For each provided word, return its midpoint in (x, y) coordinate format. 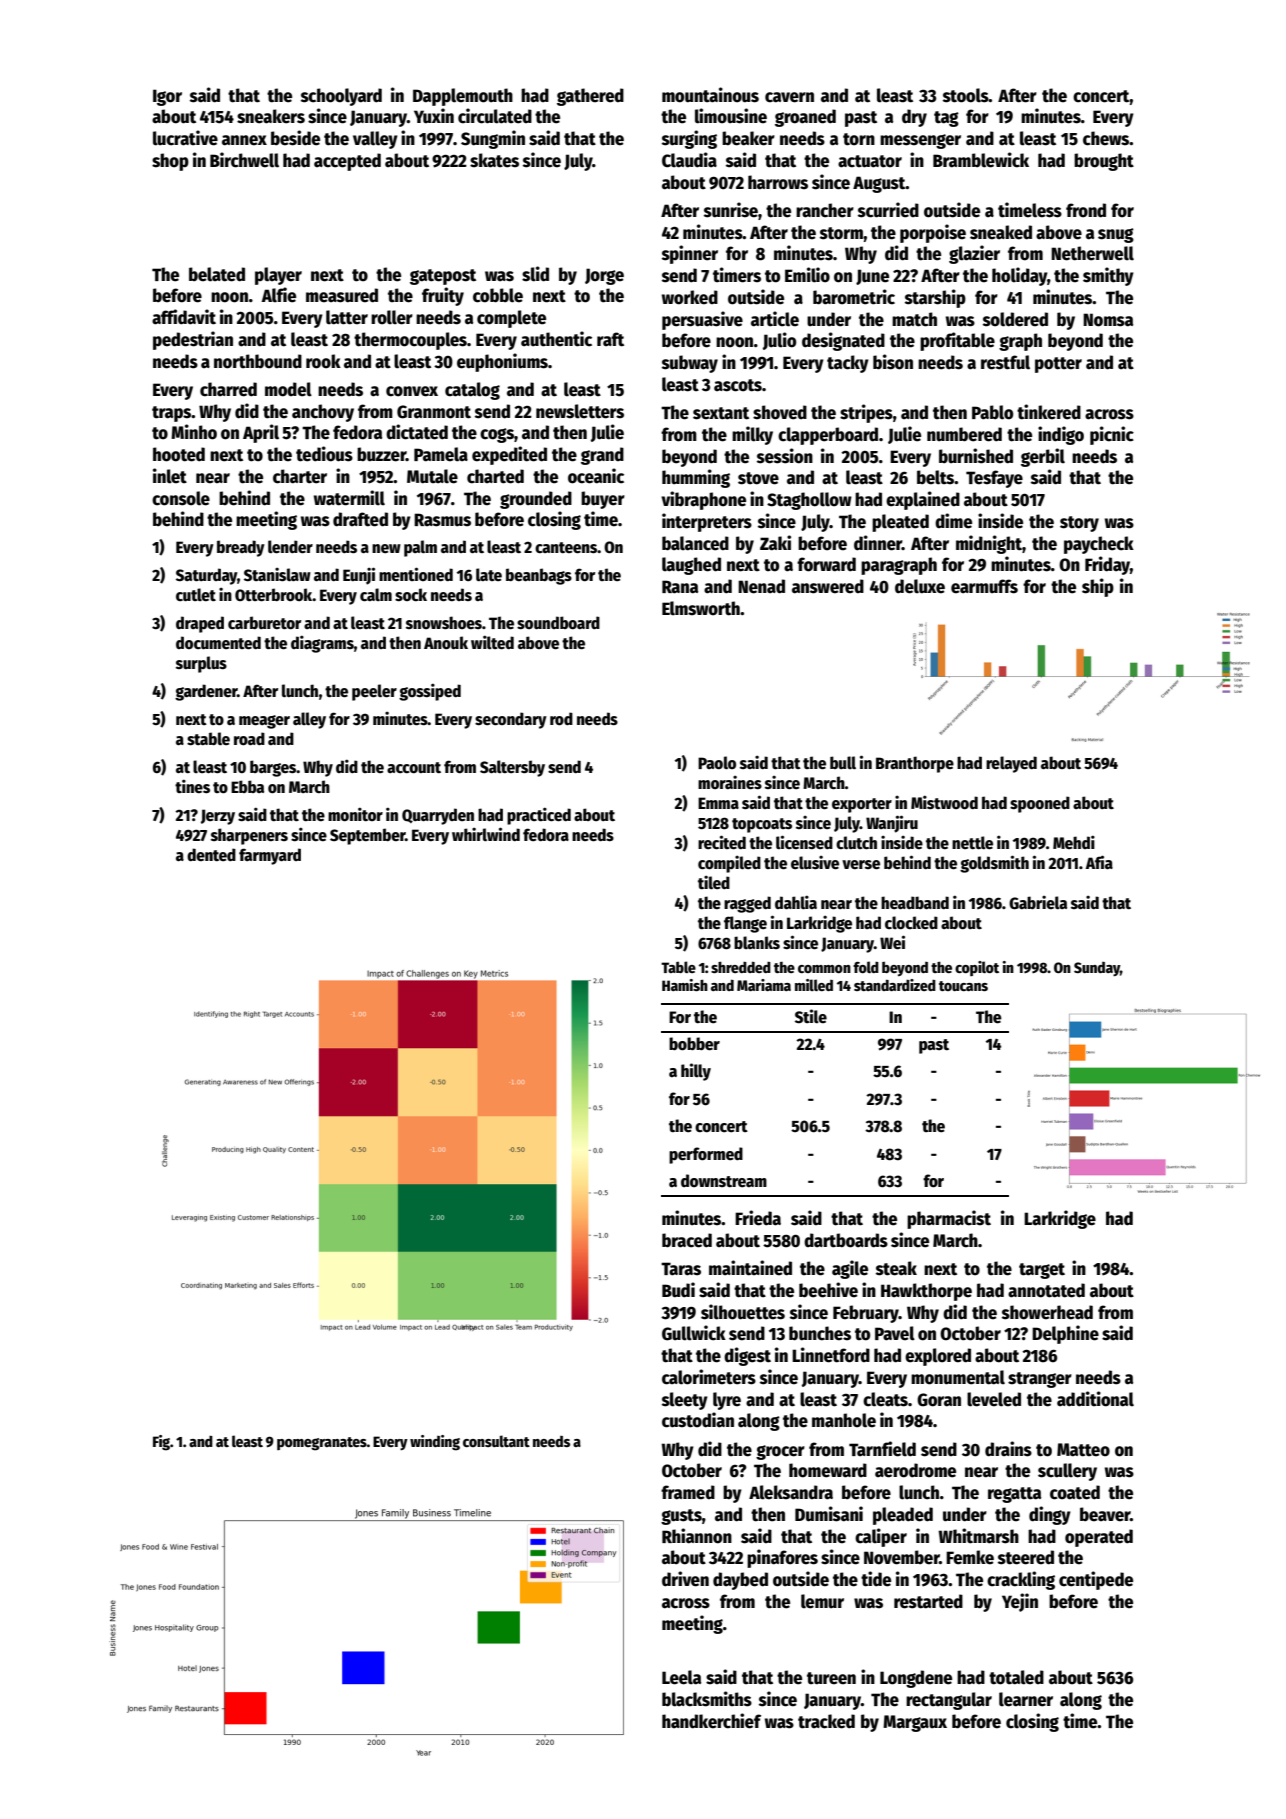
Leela (681, 1677)
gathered (590, 97)
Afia (1099, 862)
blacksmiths (707, 1699)
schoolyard (341, 97)
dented (211, 854)
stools (966, 95)
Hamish (685, 985)
